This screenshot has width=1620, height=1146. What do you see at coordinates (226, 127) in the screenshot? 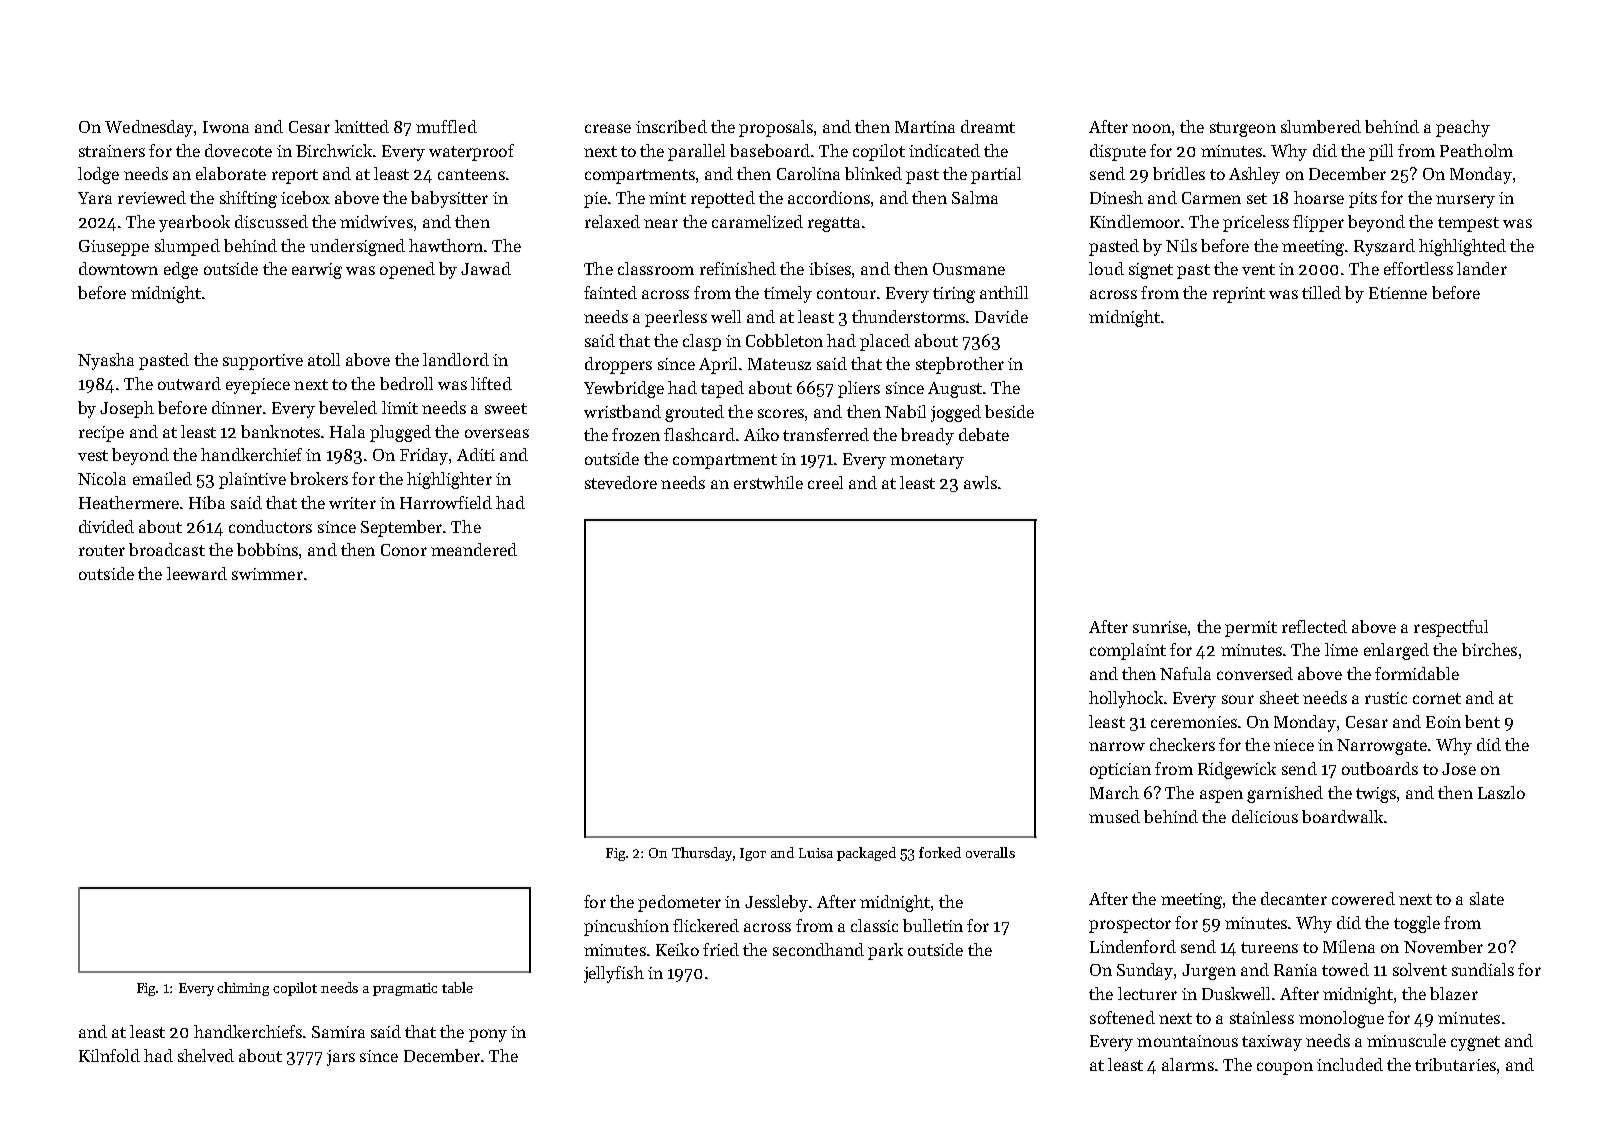
I see `Iwona` at bounding box center [226, 127].
